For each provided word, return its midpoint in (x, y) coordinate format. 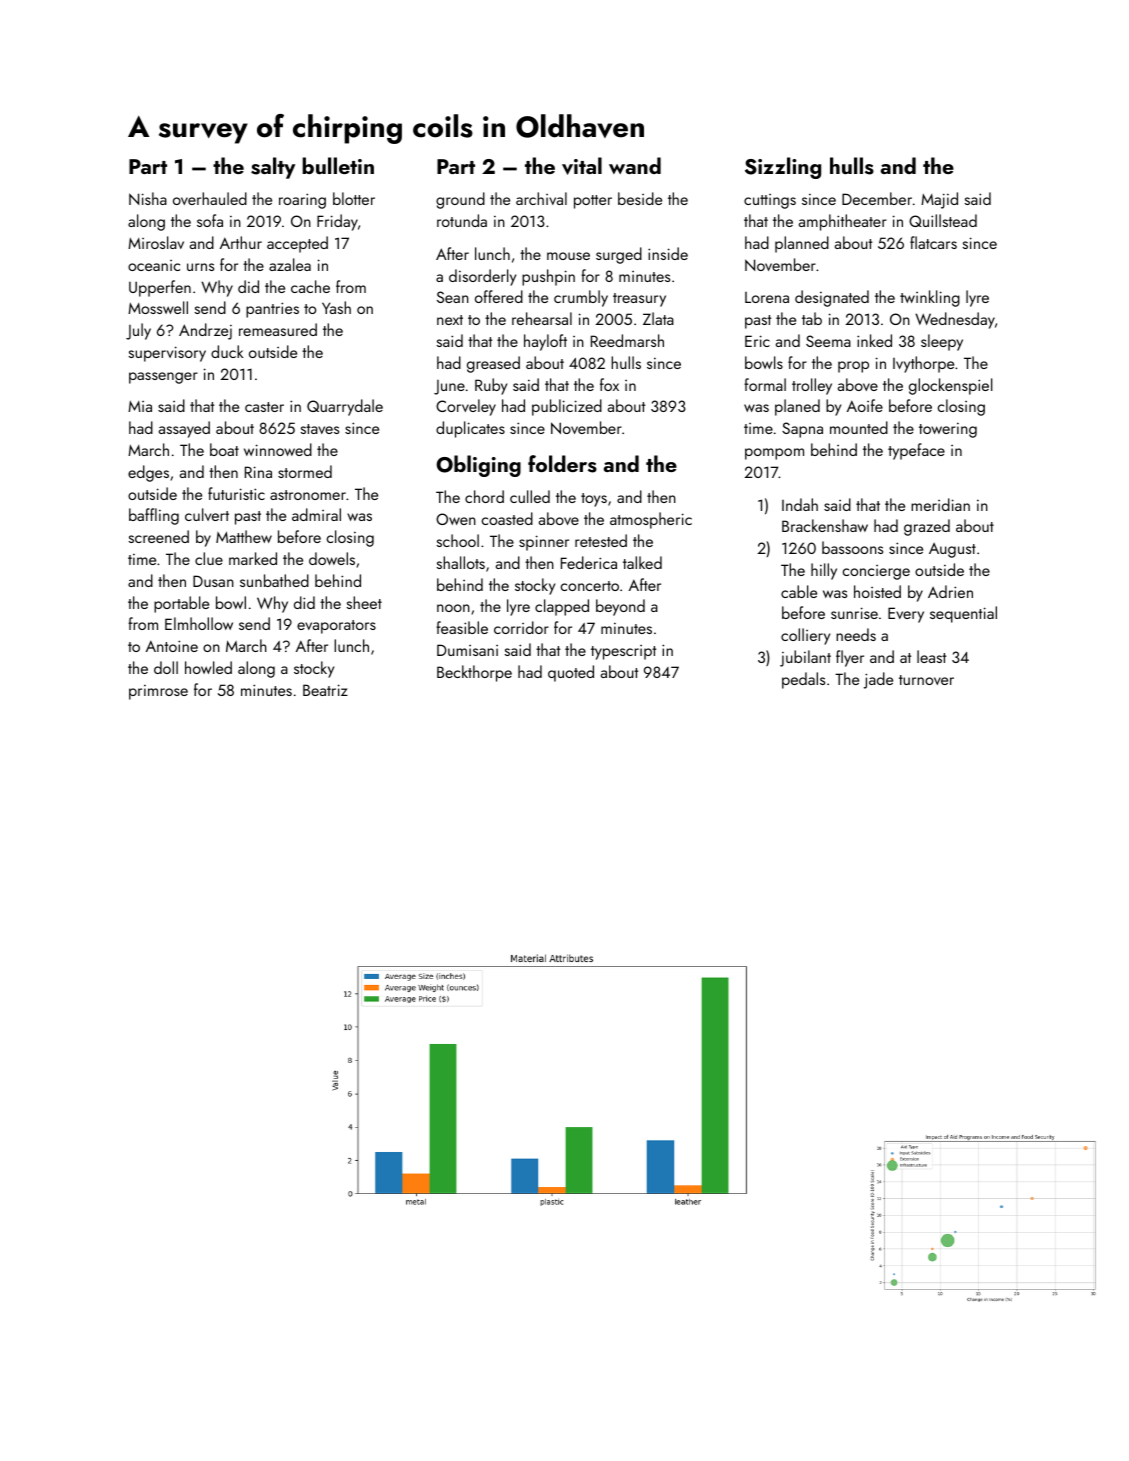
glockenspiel (951, 386)
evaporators (336, 627)
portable (181, 604)
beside (640, 198)
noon (453, 608)
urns (200, 267)
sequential (963, 614)
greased (493, 364)
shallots (461, 562)
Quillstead (943, 220)
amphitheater (843, 222)
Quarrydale (345, 407)
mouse (568, 256)
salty (273, 168)
